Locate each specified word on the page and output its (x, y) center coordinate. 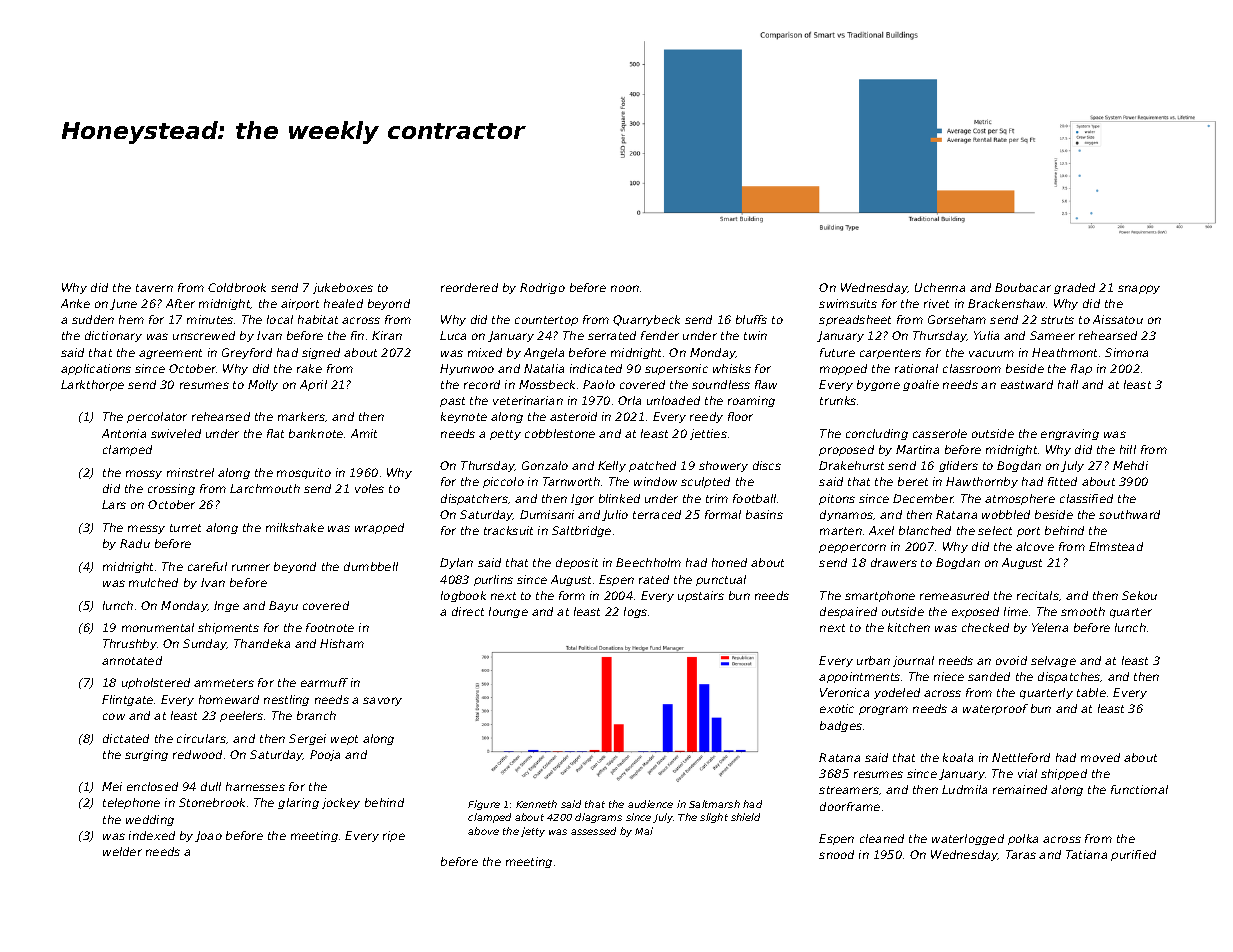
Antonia (124, 433)
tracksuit (508, 530)
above (483, 831)
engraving (1070, 434)
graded (1074, 288)
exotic (837, 708)
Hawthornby (982, 482)
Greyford (247, 353)
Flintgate (127, 700)
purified (1133, 855)
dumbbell (371, 566)
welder (122, 851)
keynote (464, 417)
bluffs (751, 319)
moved (1100, 757)
